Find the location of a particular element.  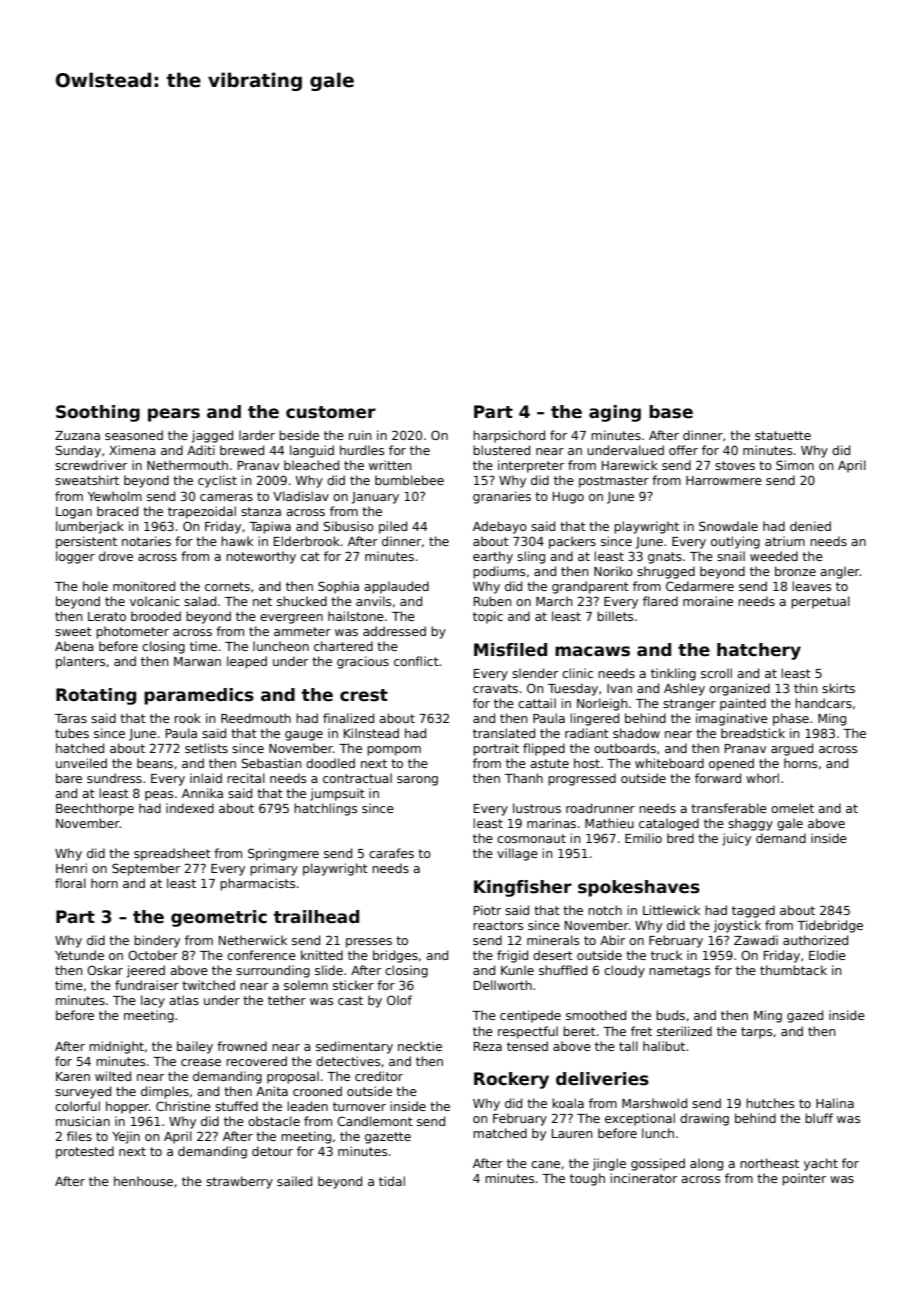

customer is located at coordinates (331, 412).
